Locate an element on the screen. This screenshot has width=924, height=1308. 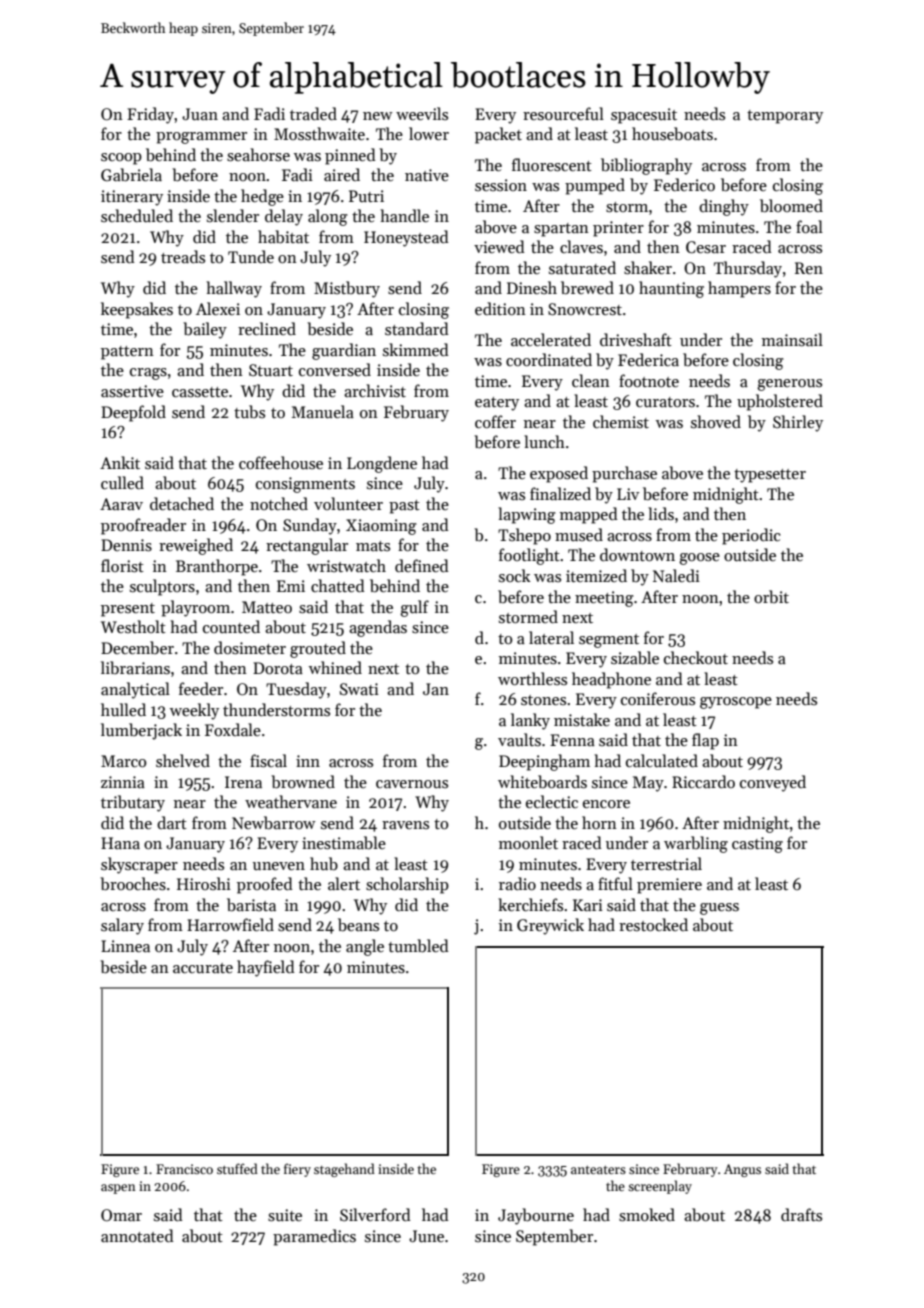
shaker is located at coordinates (648, 268).
